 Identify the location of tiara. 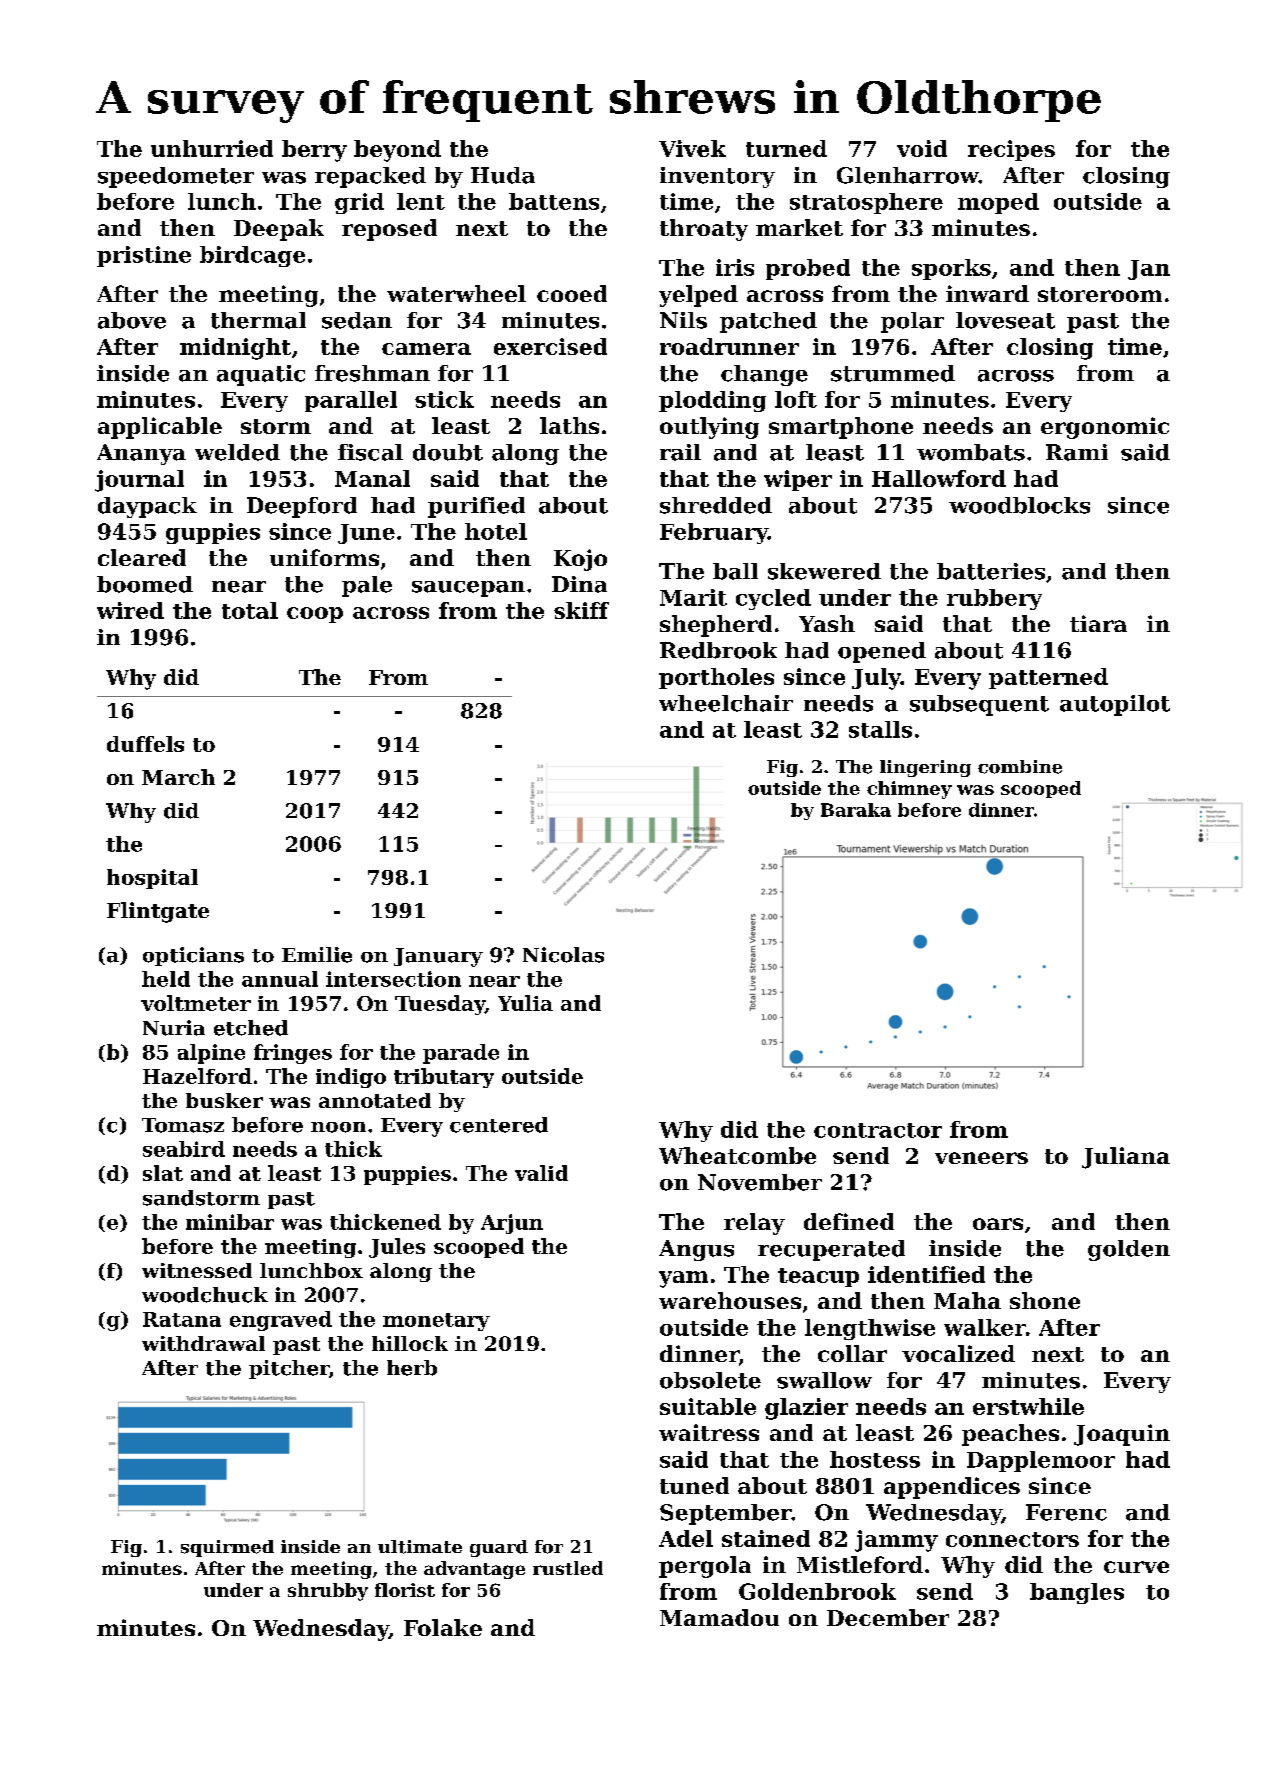
(1098, 623).
